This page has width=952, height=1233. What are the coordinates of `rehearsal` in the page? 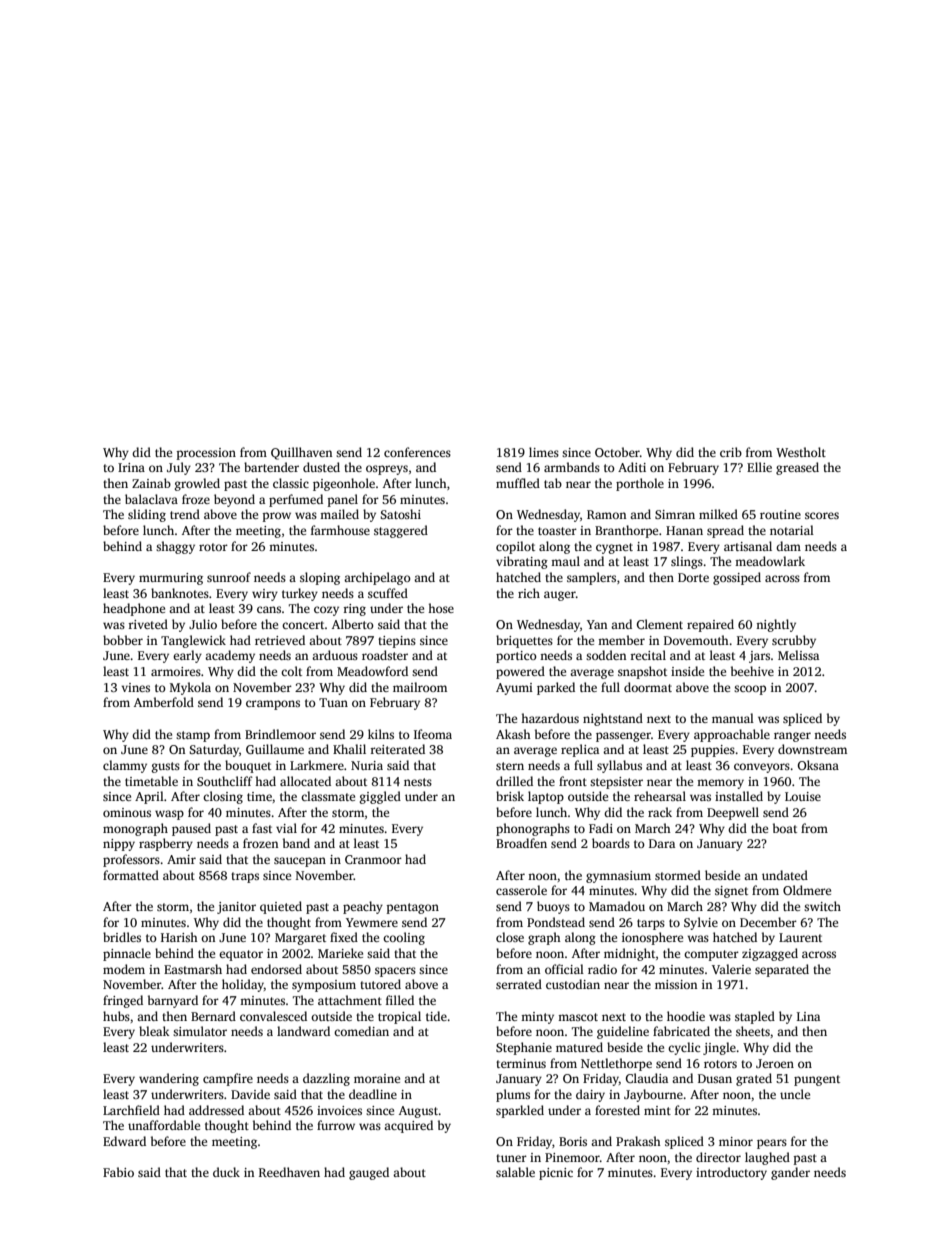 It's located at (660, 796).
